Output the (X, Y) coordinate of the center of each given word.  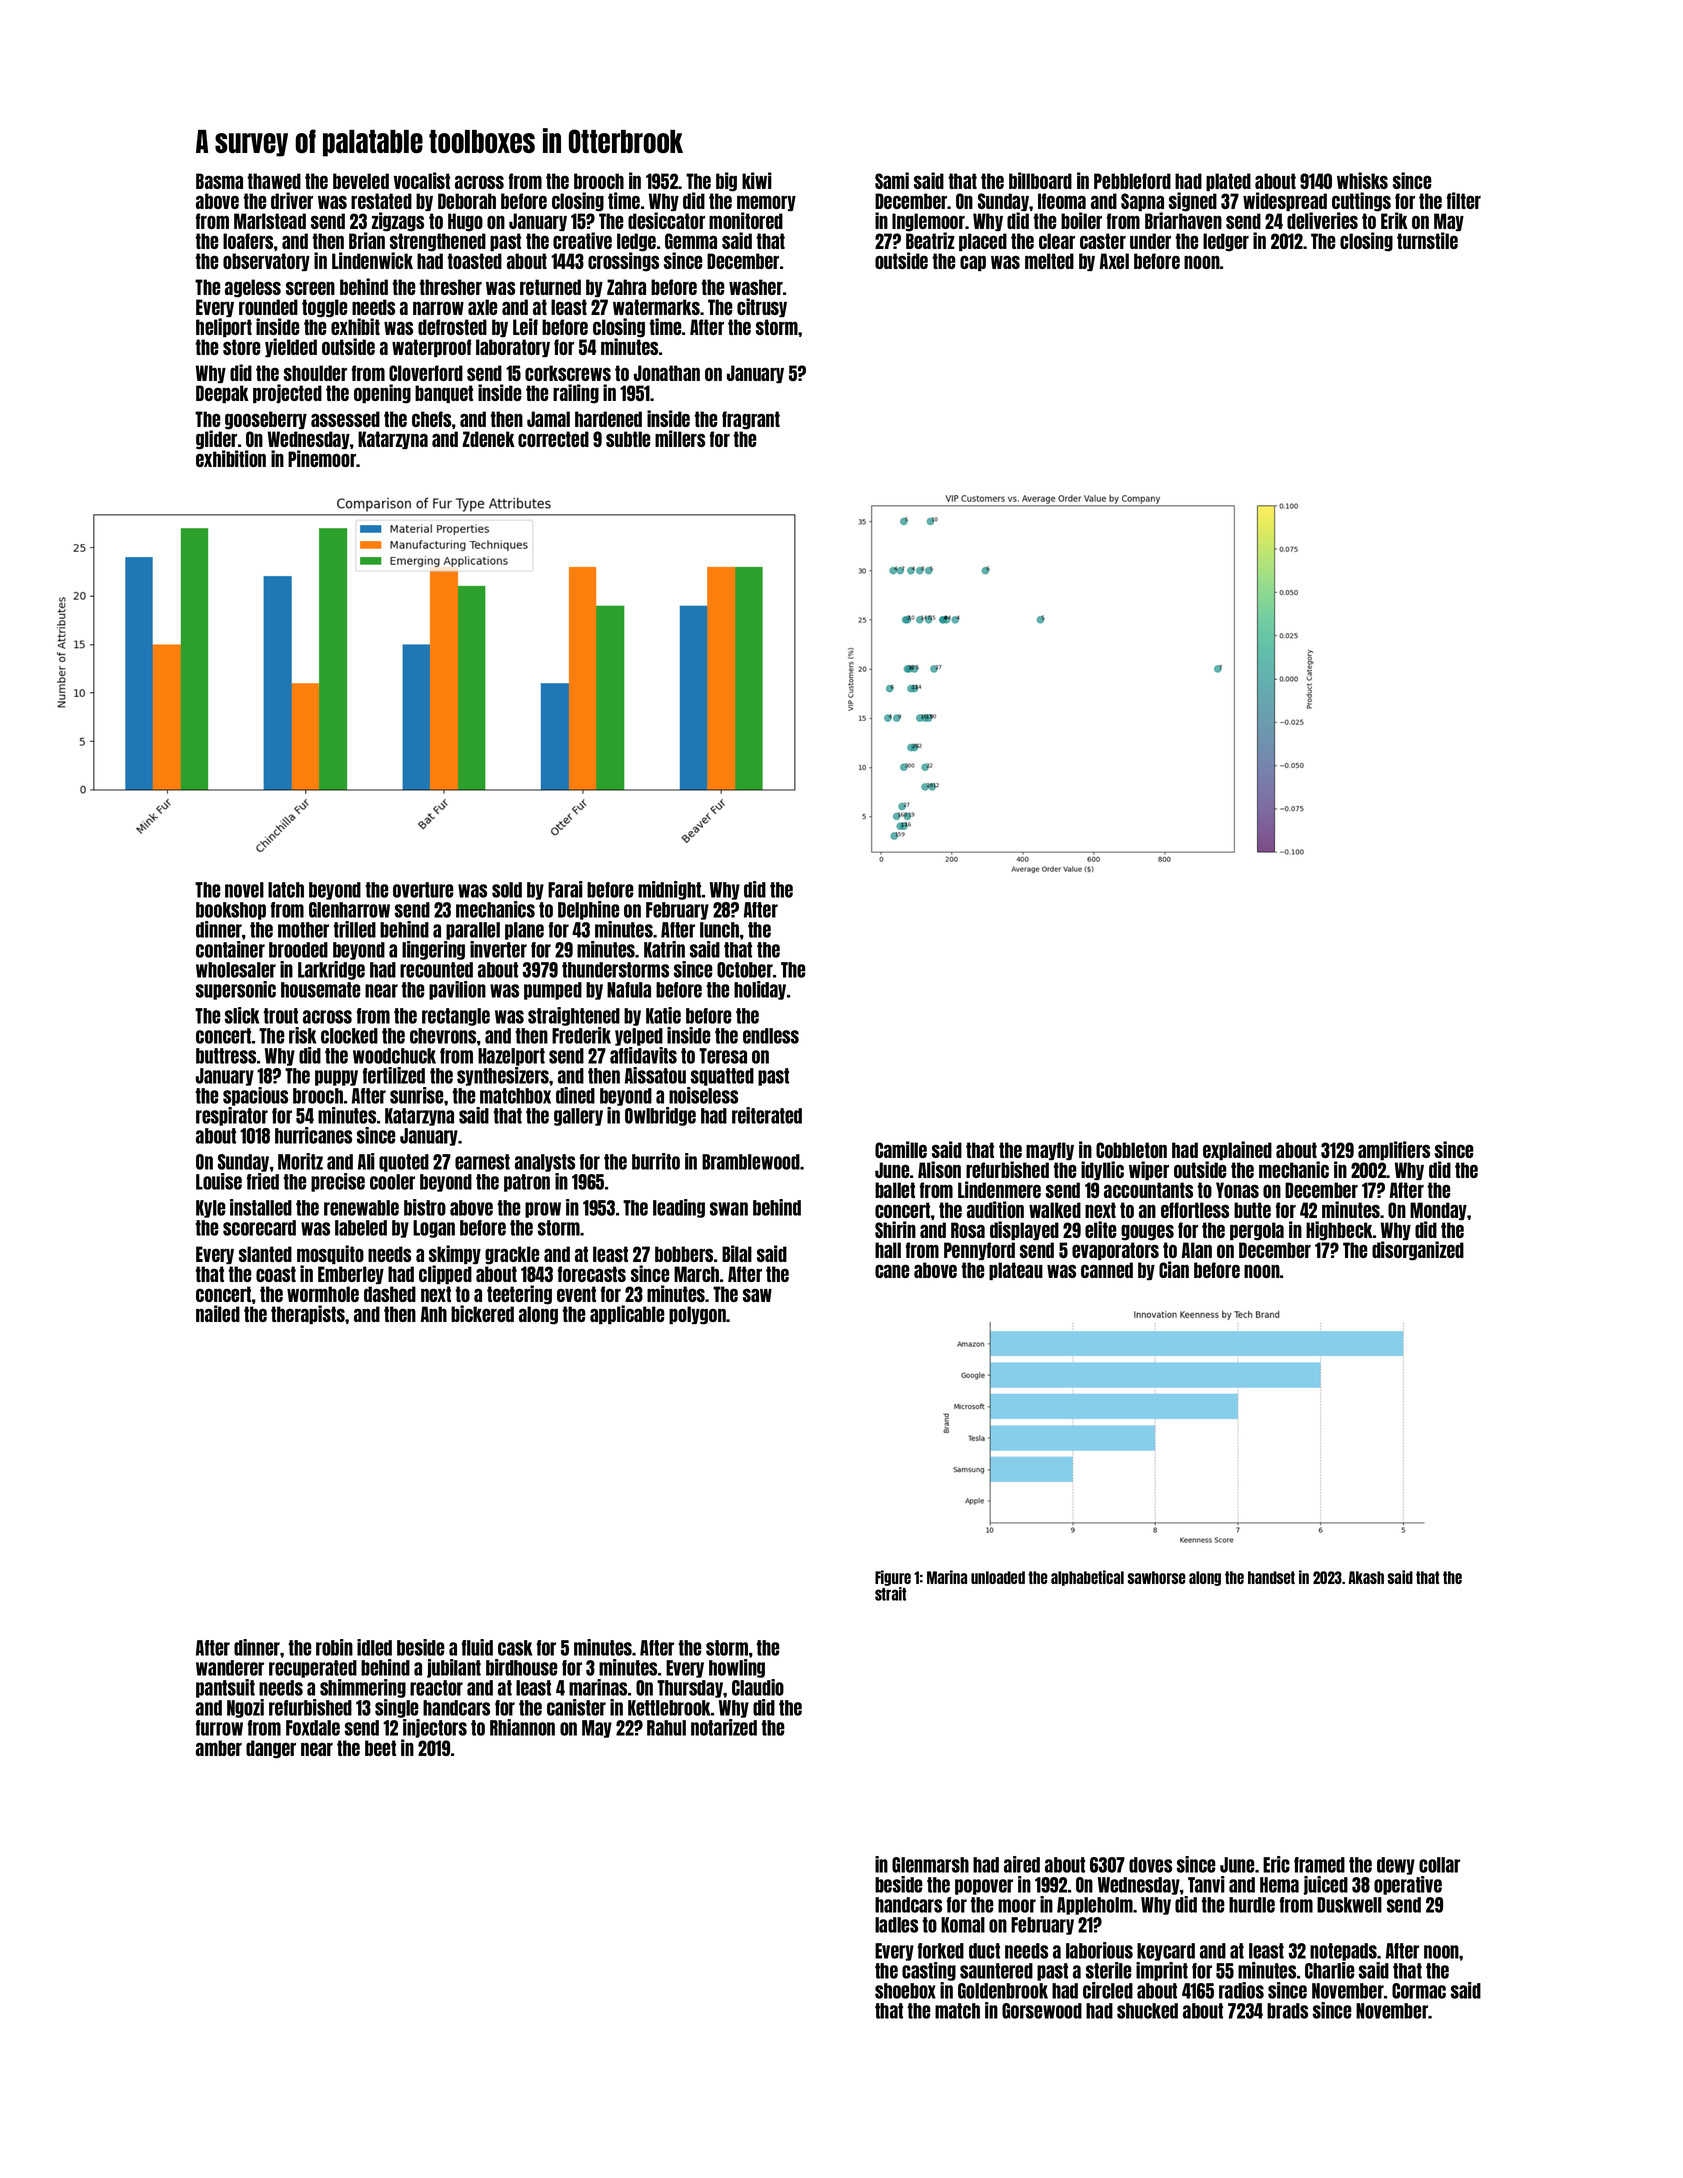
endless (771, 1036)
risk (302, 1035)
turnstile (1427, 240)
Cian (1174, 1269)
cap (973, 263)
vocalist (422, 180)
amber (219, 1748)
